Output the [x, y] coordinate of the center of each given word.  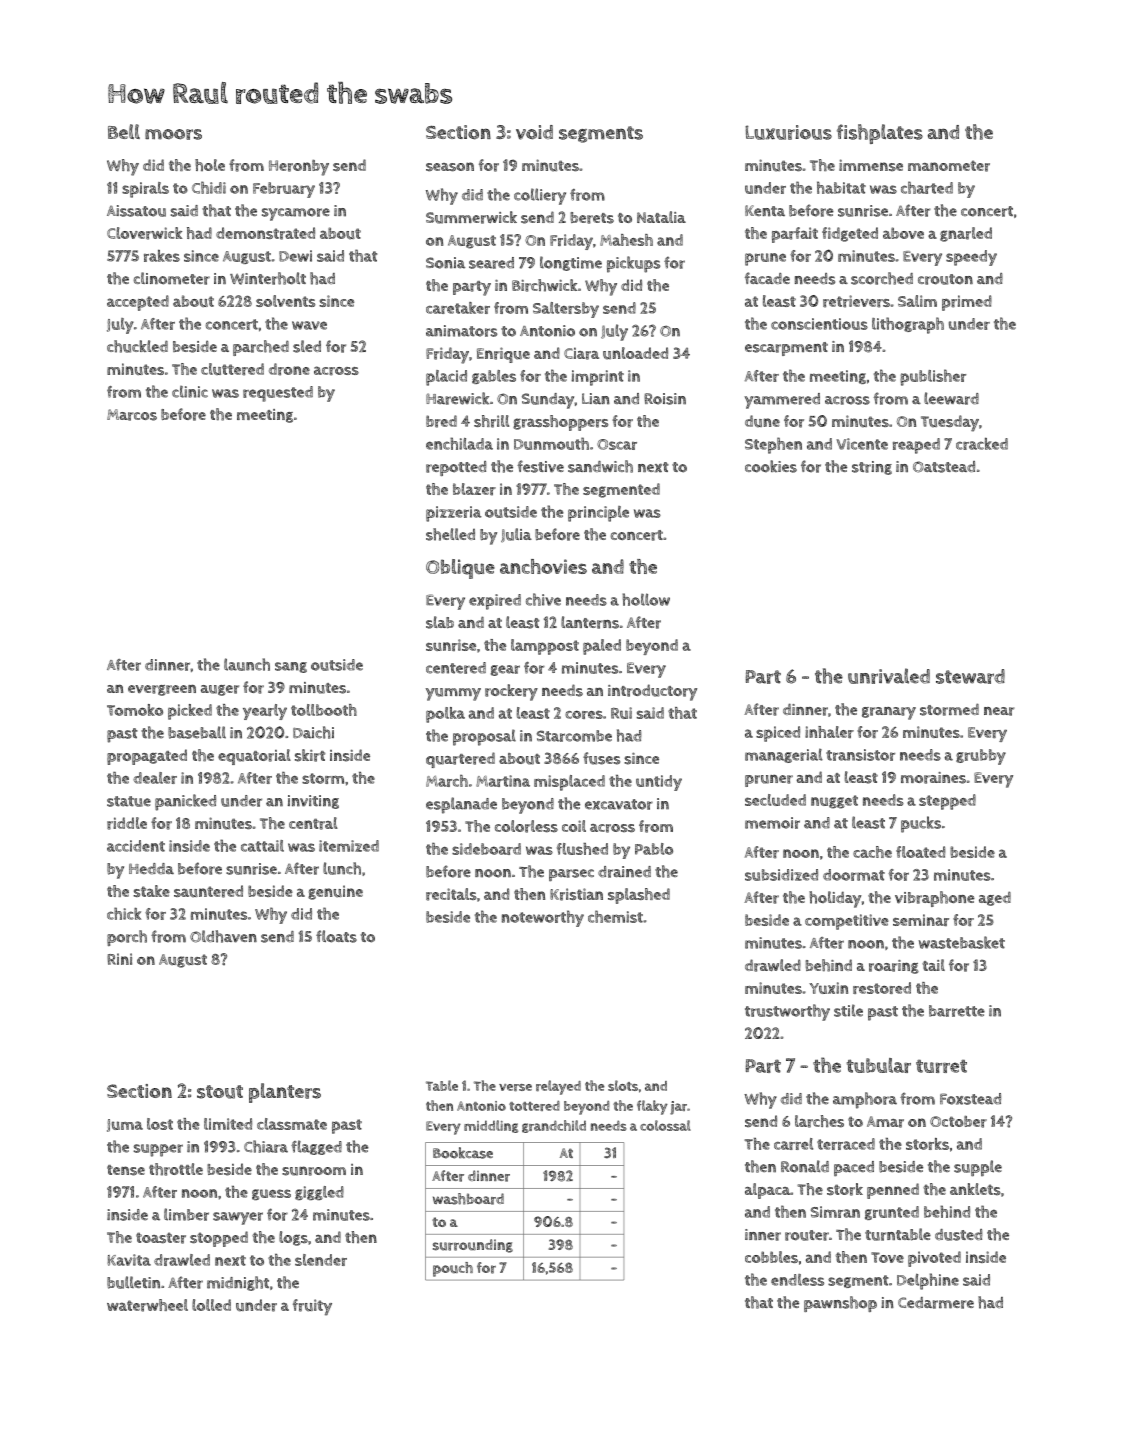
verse [515, 1088]
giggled [319, 1193]
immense [871, 165]
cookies [771, 466]
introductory [652, 692]
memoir [772, 823]
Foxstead [970, 1099]
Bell [124, 131]
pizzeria [454, 514]
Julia [516, 535]
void [534, 132]
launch [247, 664]
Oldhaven [223, 936]
